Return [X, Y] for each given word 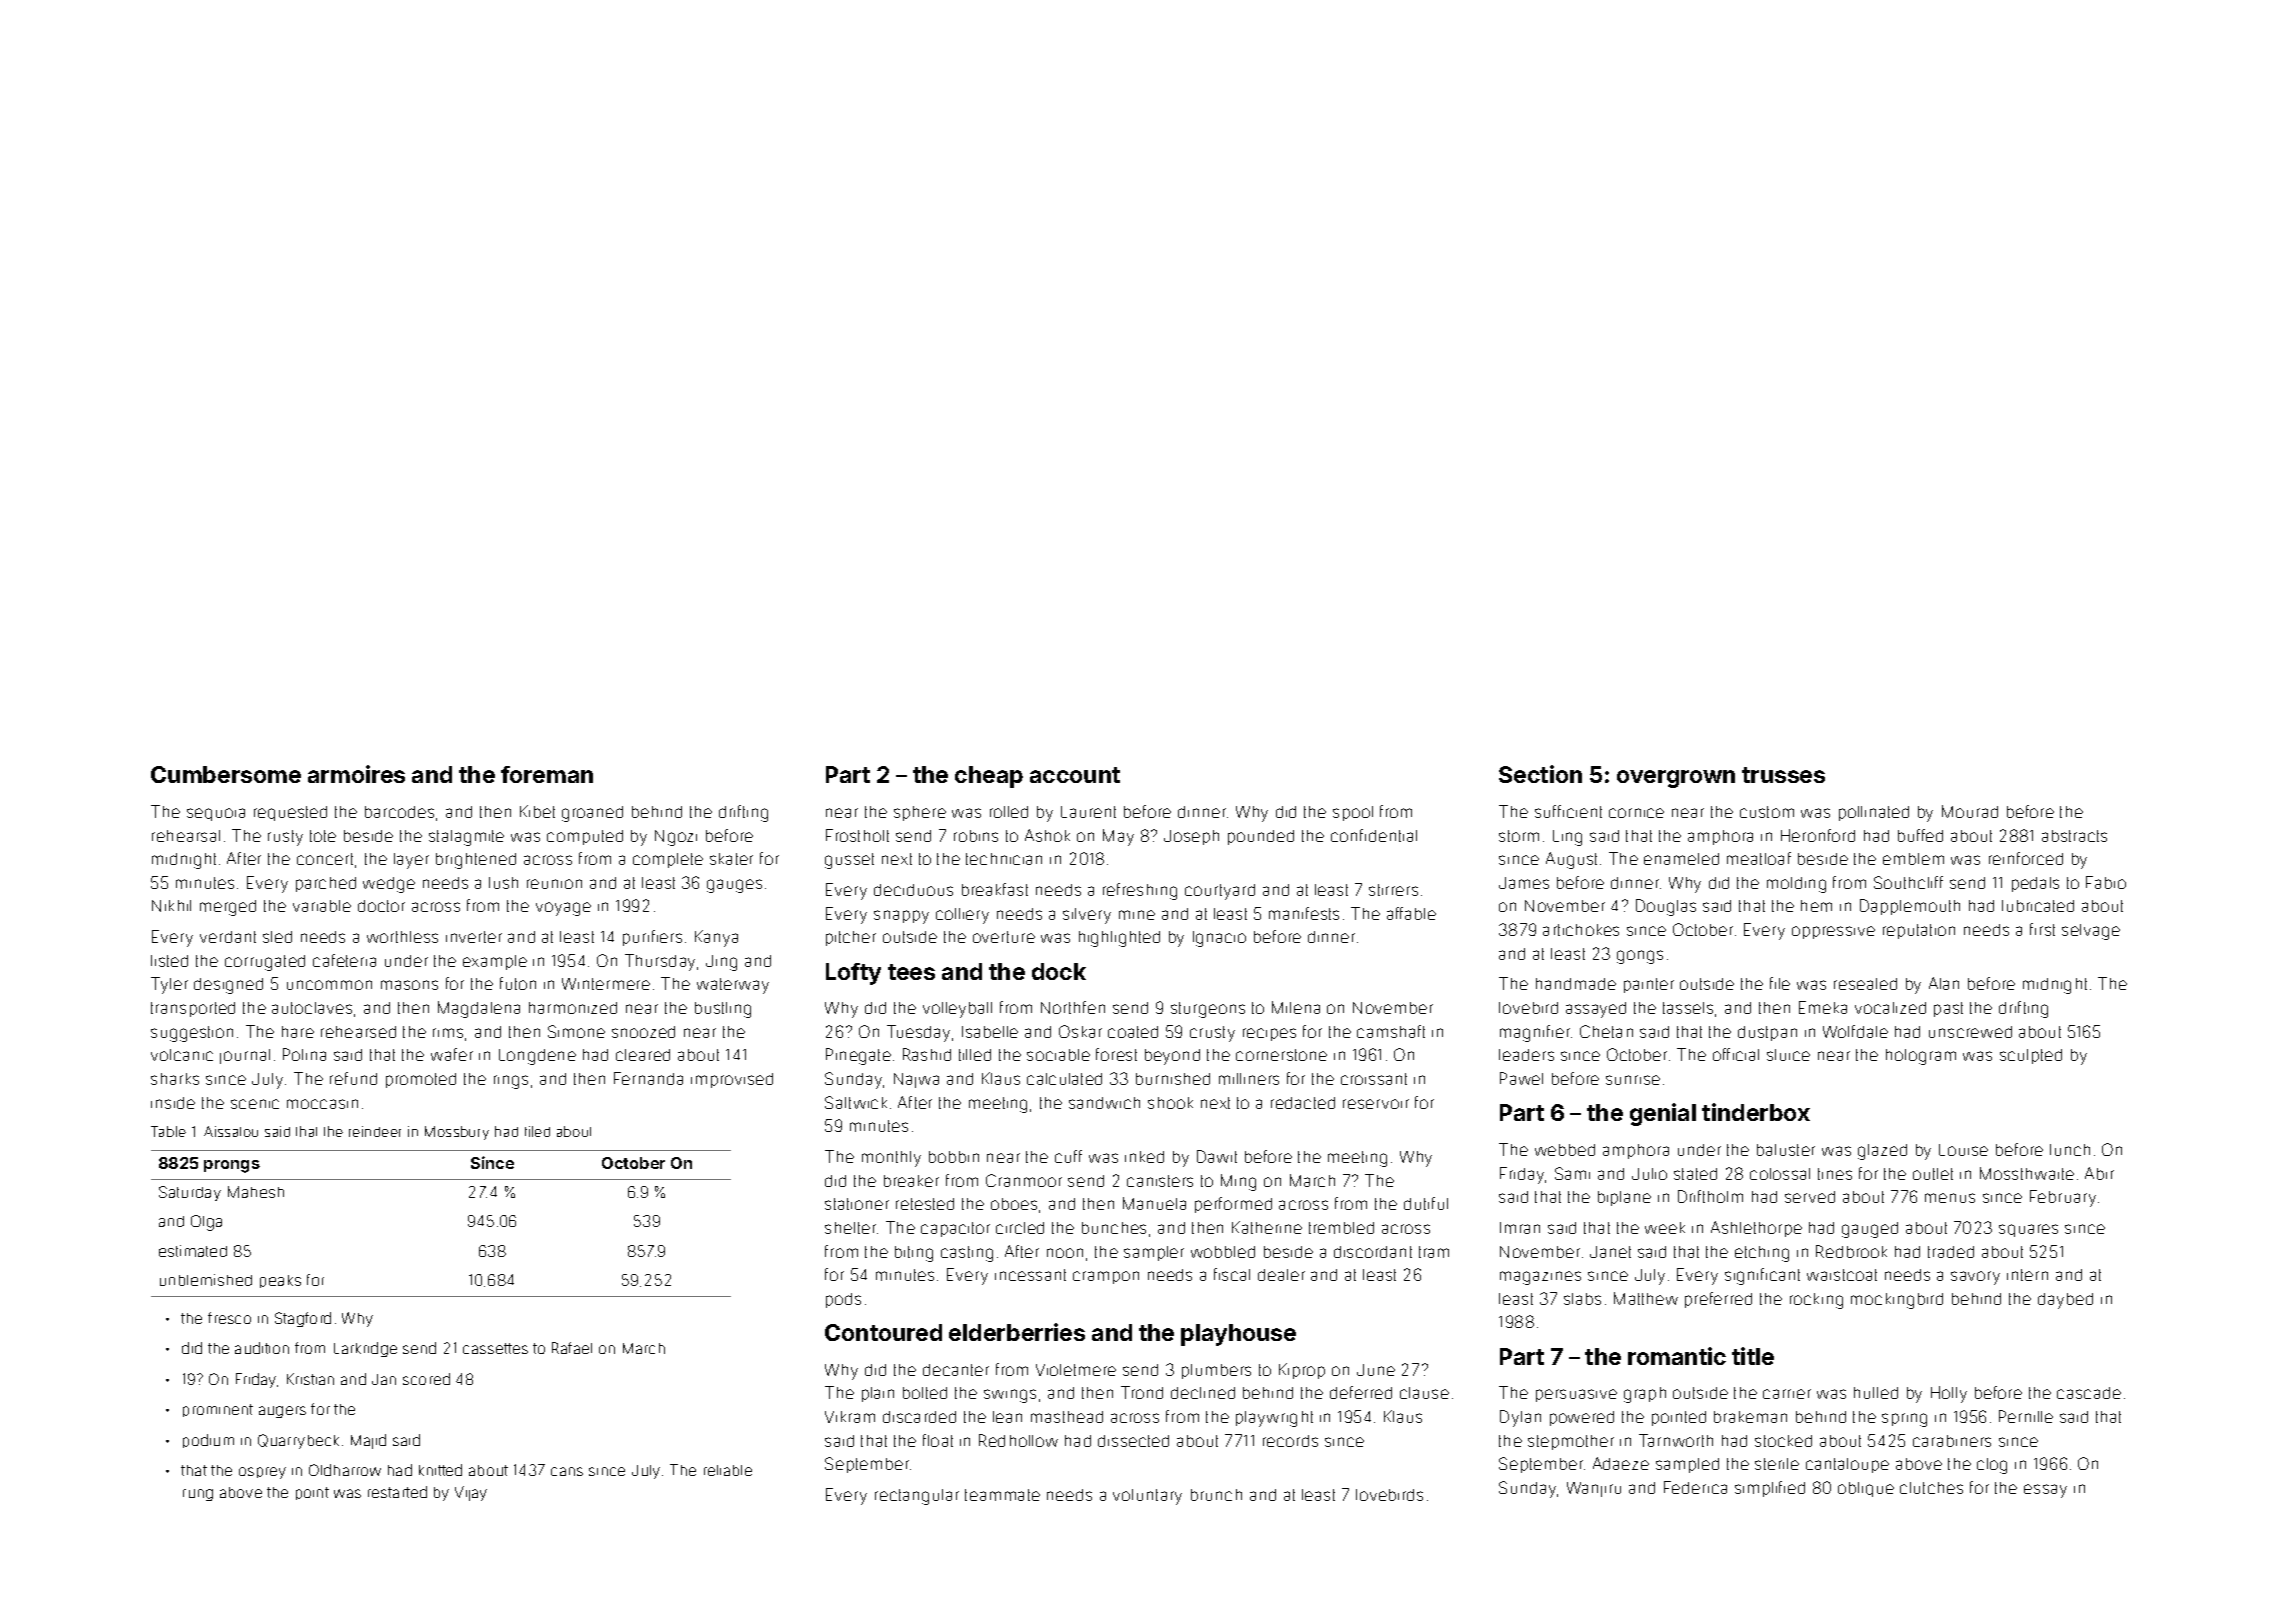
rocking [1816, 1301]
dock [1059, 971]
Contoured [883, 1332]
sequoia [216, 814]
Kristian [310, 1379]
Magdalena [479, 1009]
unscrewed [1970, 1032]
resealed [1865, 984]
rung [198, 1495]
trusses [1783, 775]
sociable [1058, 1055]
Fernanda [648, 1078]
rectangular [917, 1497]
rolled [1009, 812]
